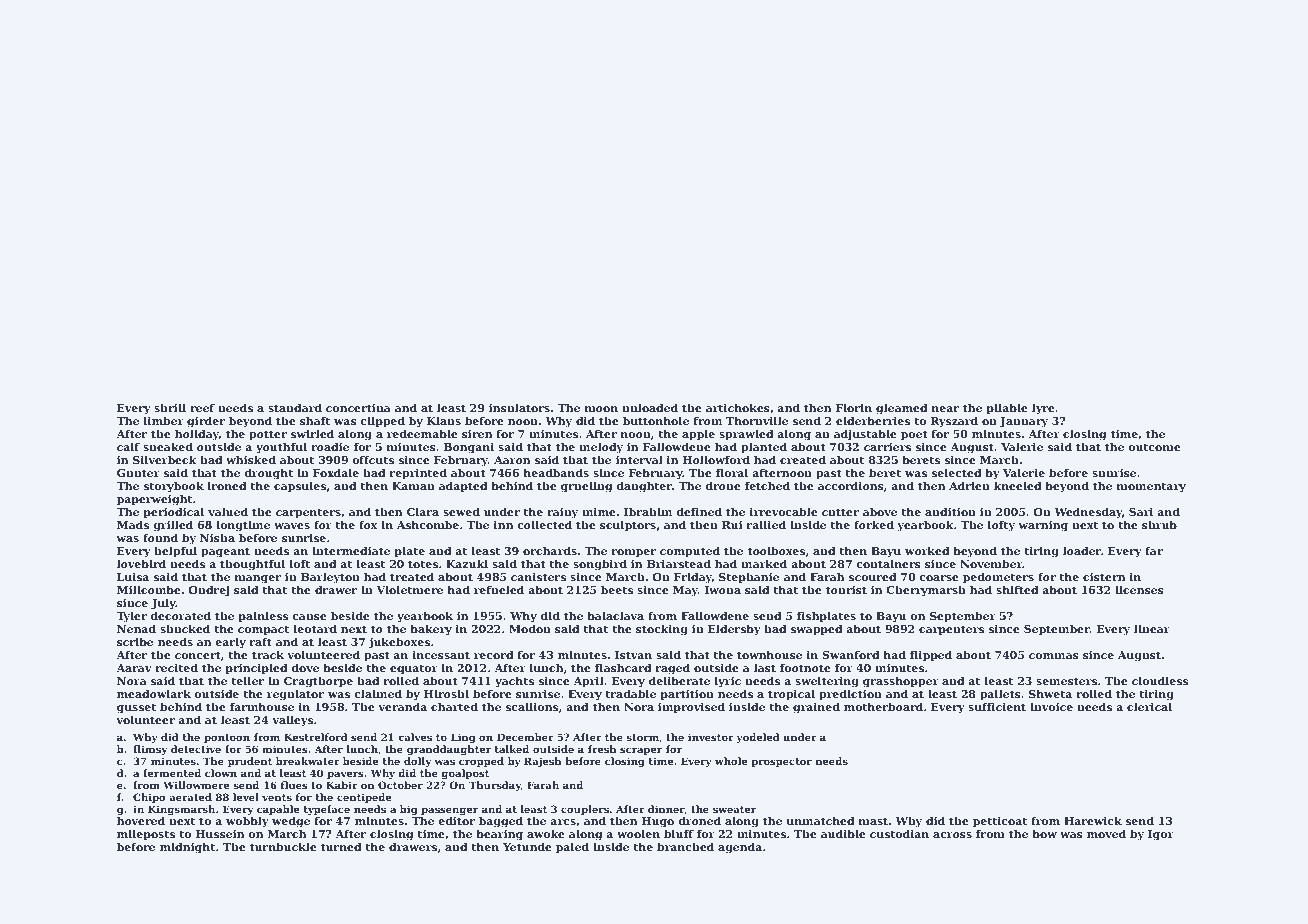 The image size is (1308, 924). Describe the element at coordinates (816, 708) in the page. I see `grained` at that location.
